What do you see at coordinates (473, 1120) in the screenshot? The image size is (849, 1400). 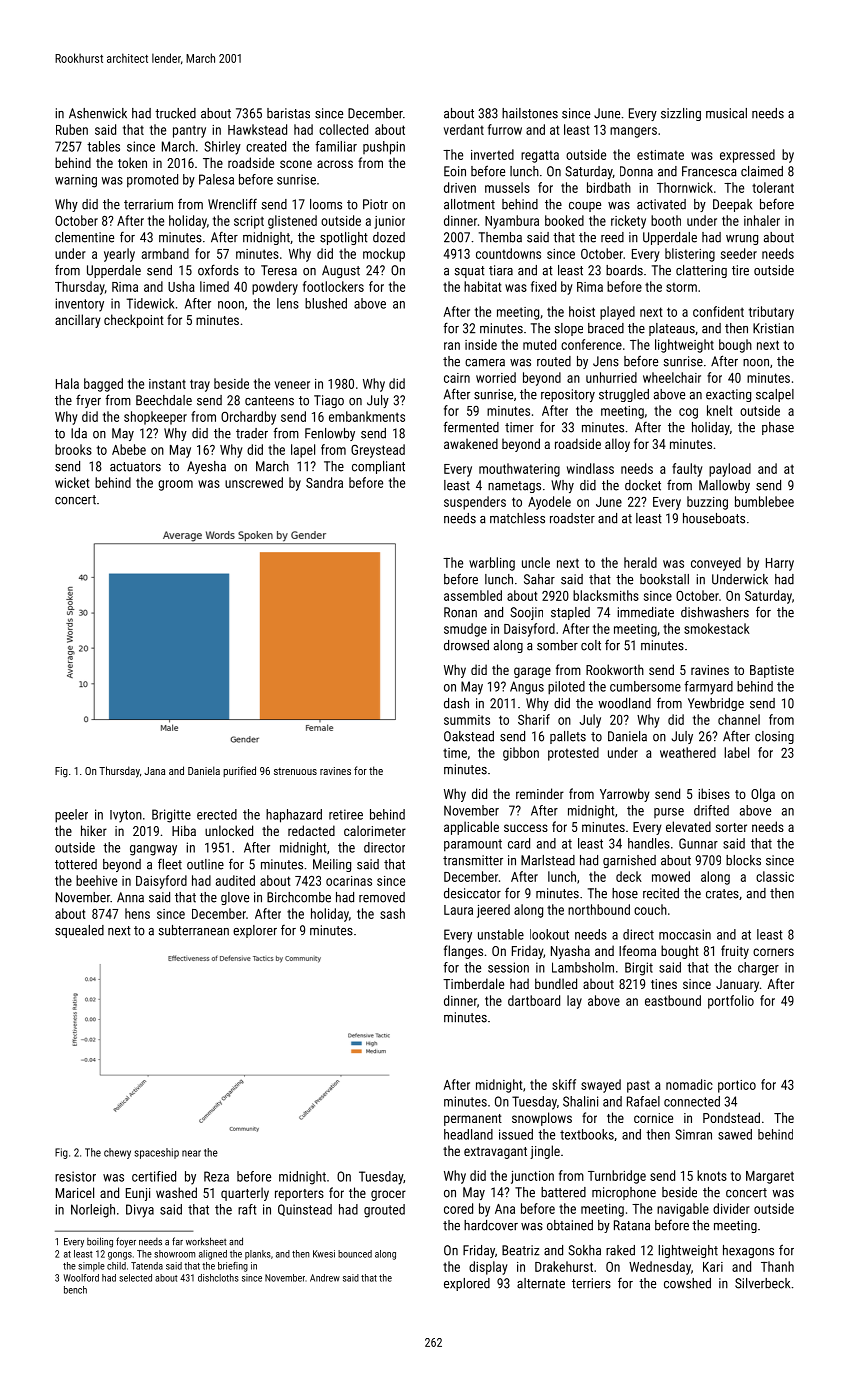 I see `permanent` at bounding box center [473, 1120].
